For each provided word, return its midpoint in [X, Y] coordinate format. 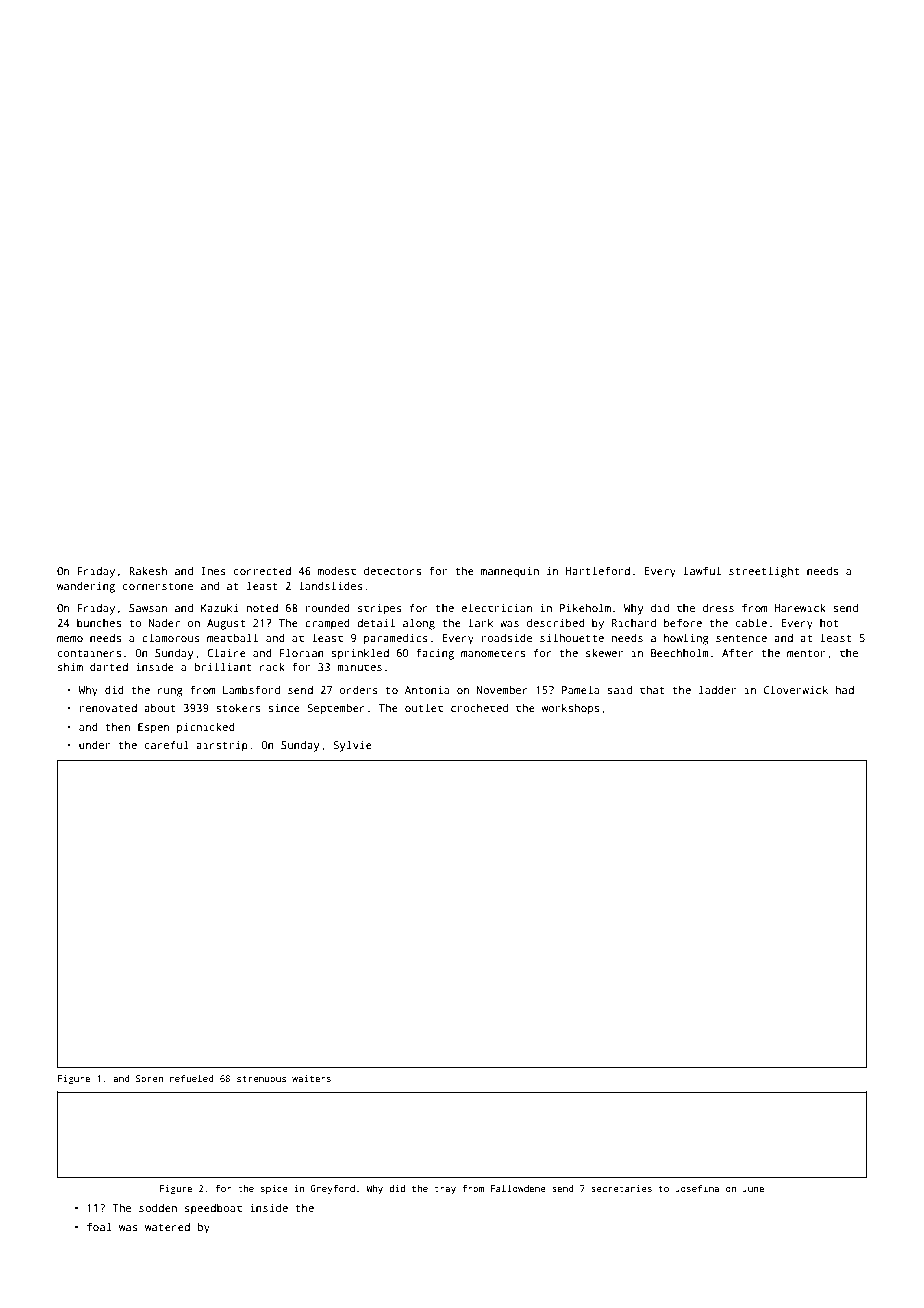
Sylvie [352, 746]
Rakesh [148, 570]
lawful [702, 570]
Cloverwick [796, 689]
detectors [392, 570]
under [94, 745]
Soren [149, 1078]
